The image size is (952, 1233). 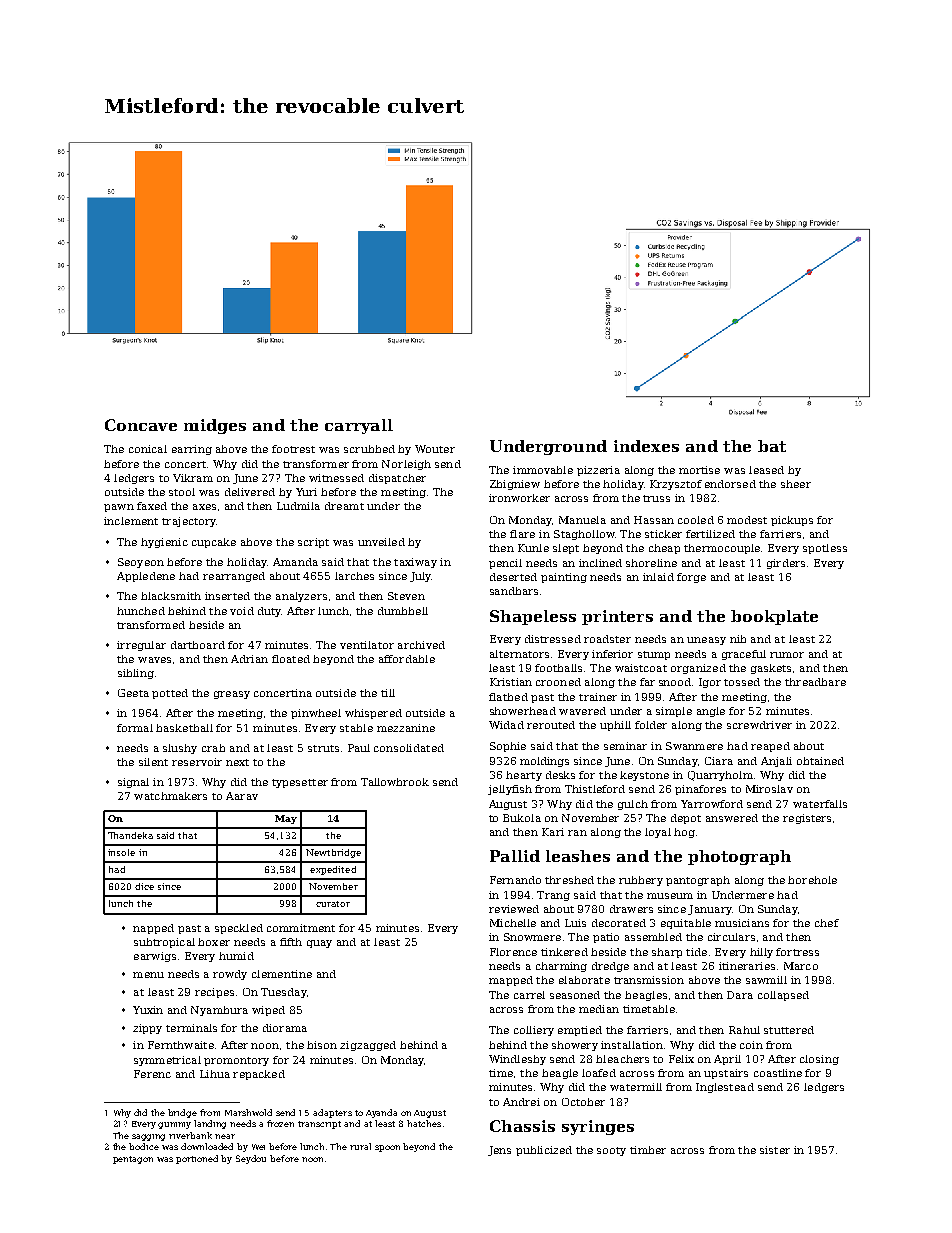 I want to click on trajectory, so click(x=189, y=522).
